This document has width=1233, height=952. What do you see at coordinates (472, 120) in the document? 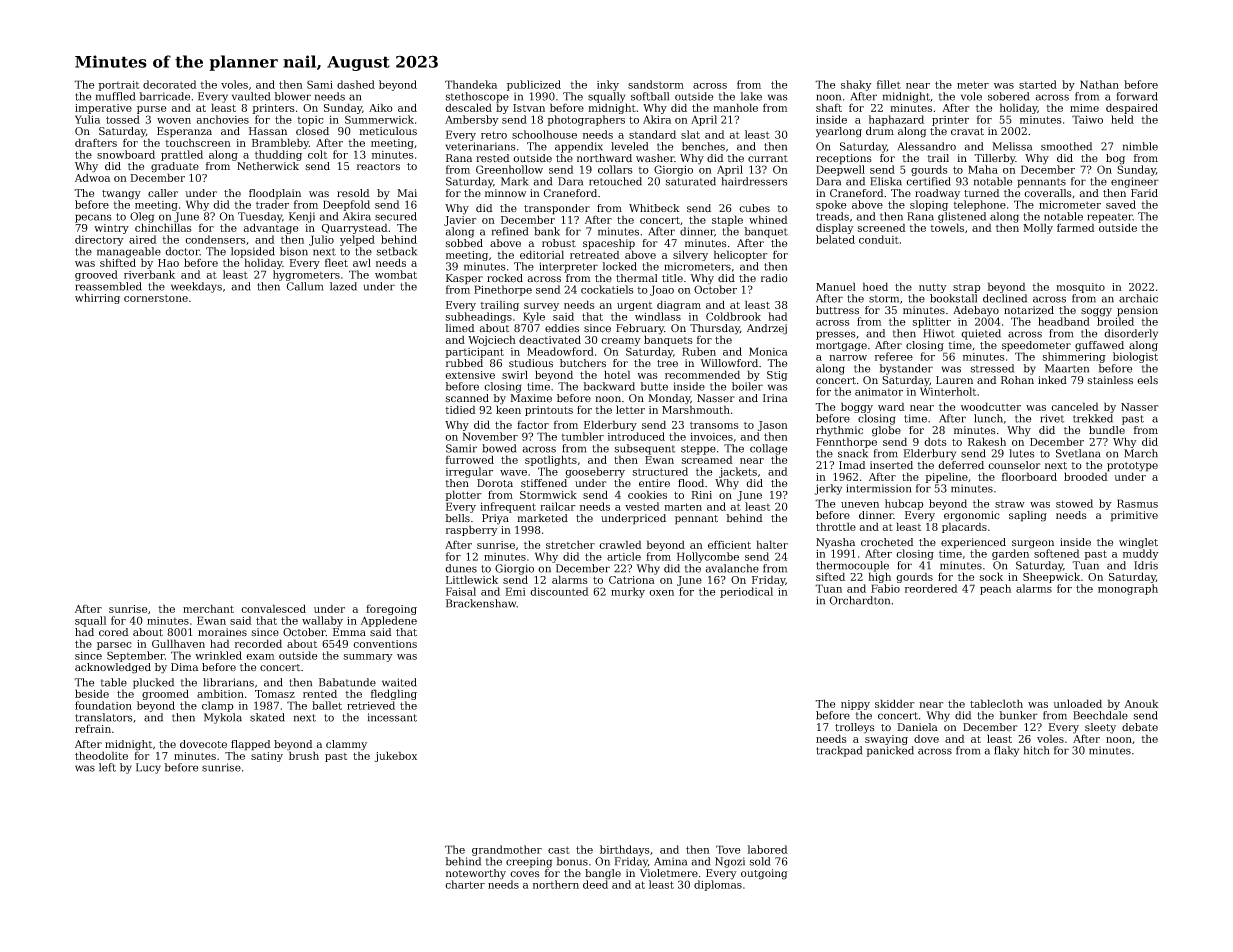
I see `Ambersby` at bounding box center [472, 120].
